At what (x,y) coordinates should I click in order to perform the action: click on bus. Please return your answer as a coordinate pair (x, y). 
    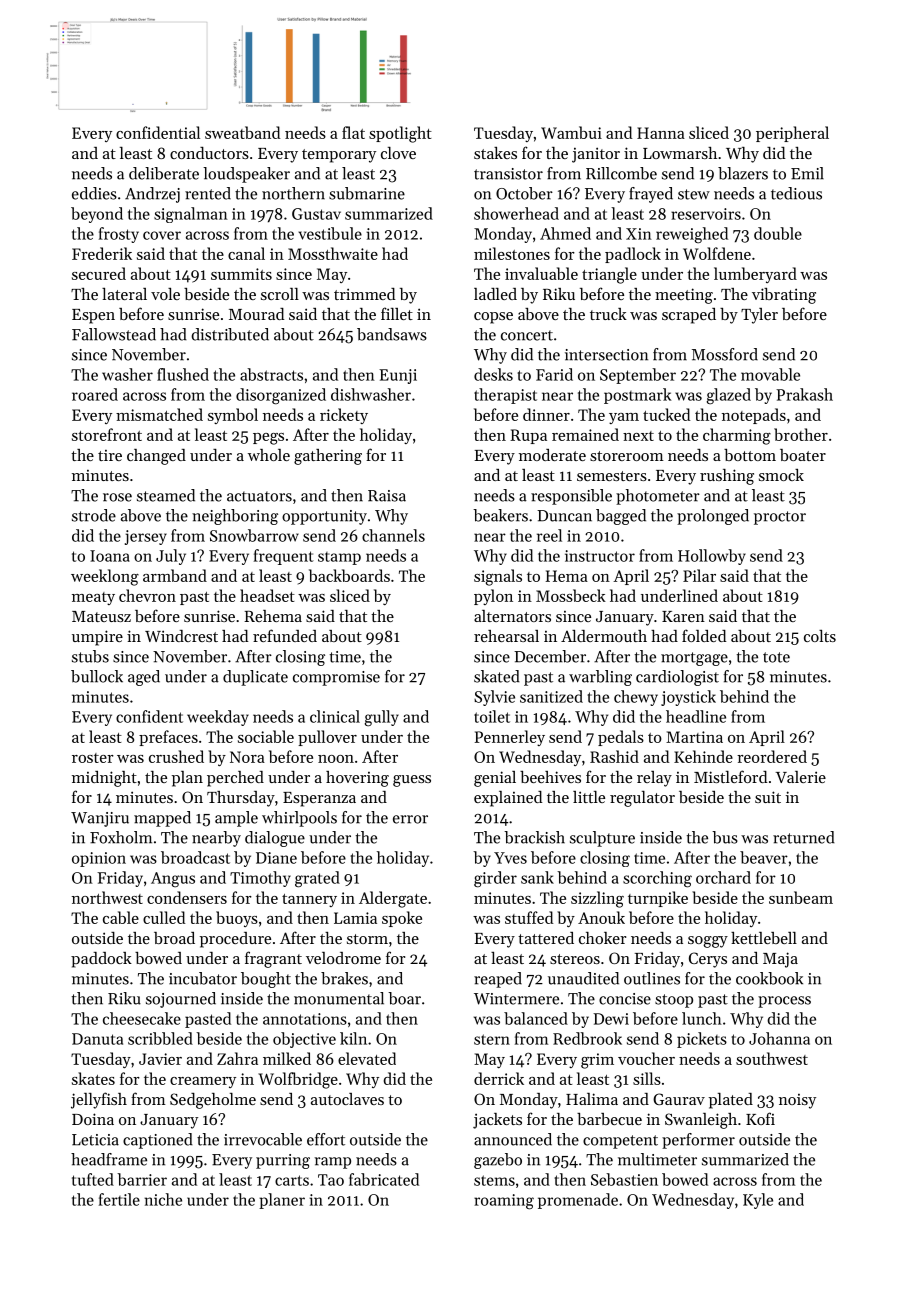
    Looking at the image, I should click on (725, 837).
